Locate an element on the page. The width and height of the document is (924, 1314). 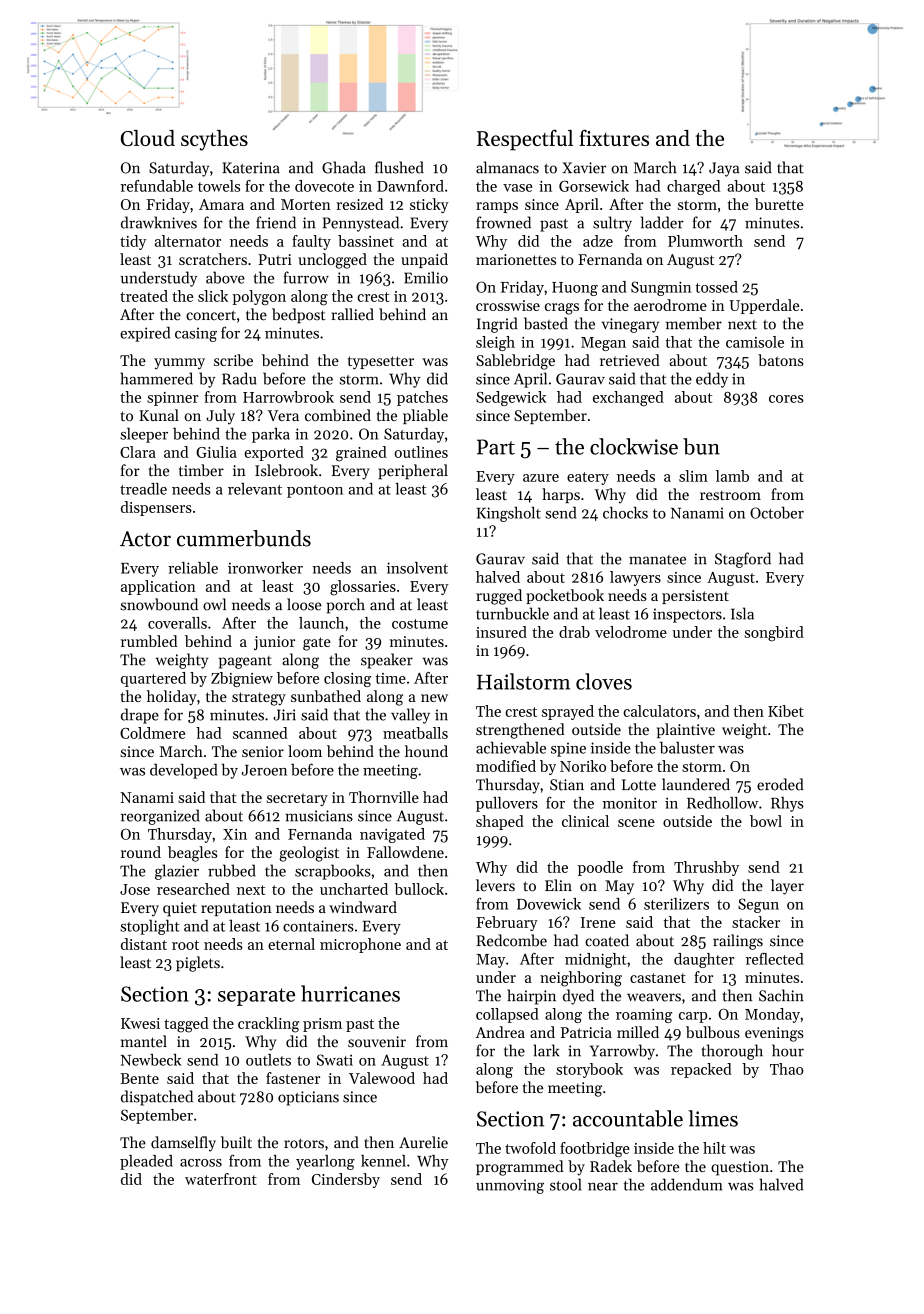
Stagford is located at coordinates (743, 560).
